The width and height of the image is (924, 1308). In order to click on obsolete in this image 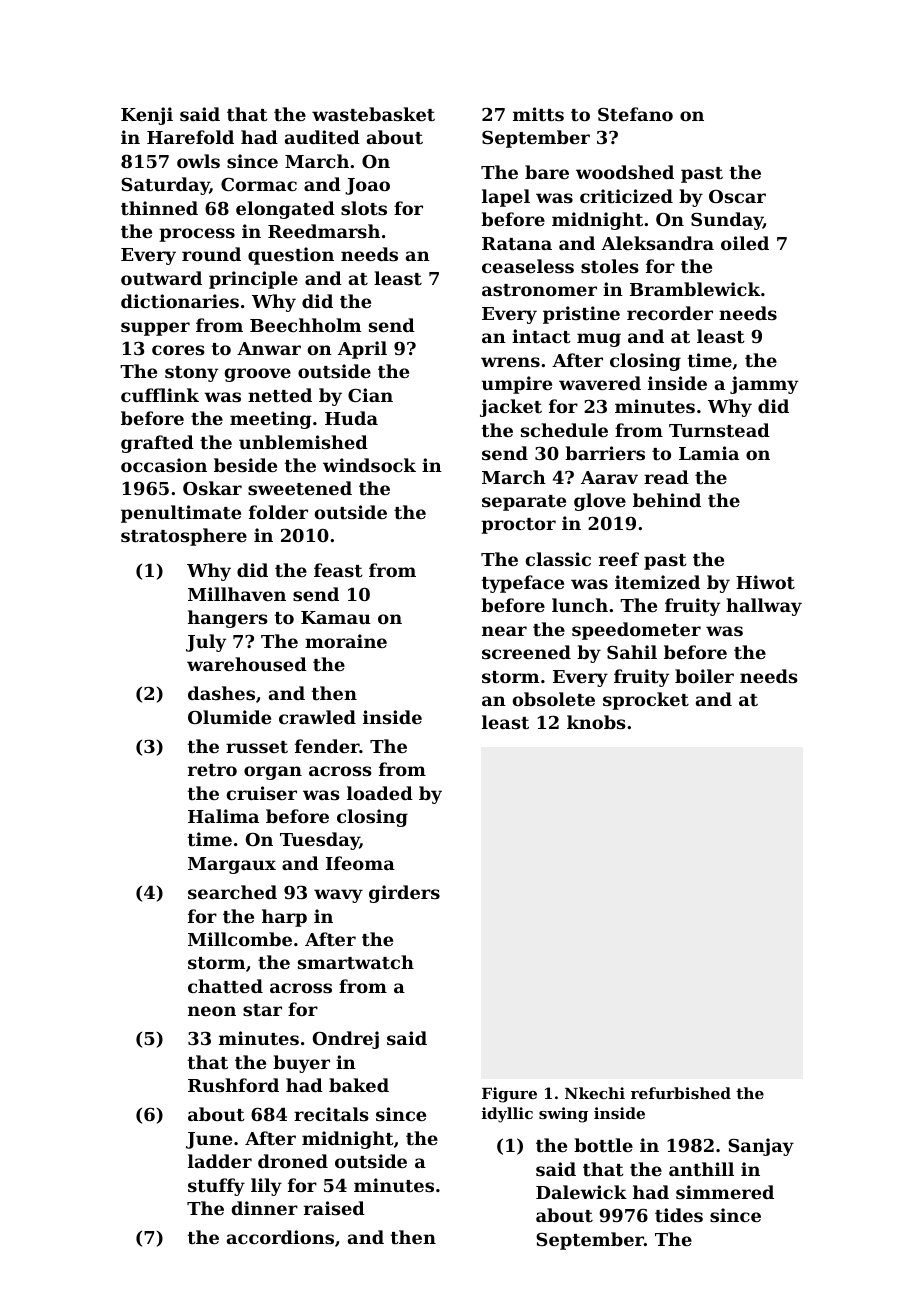, I will do `click(554, 699)`.
